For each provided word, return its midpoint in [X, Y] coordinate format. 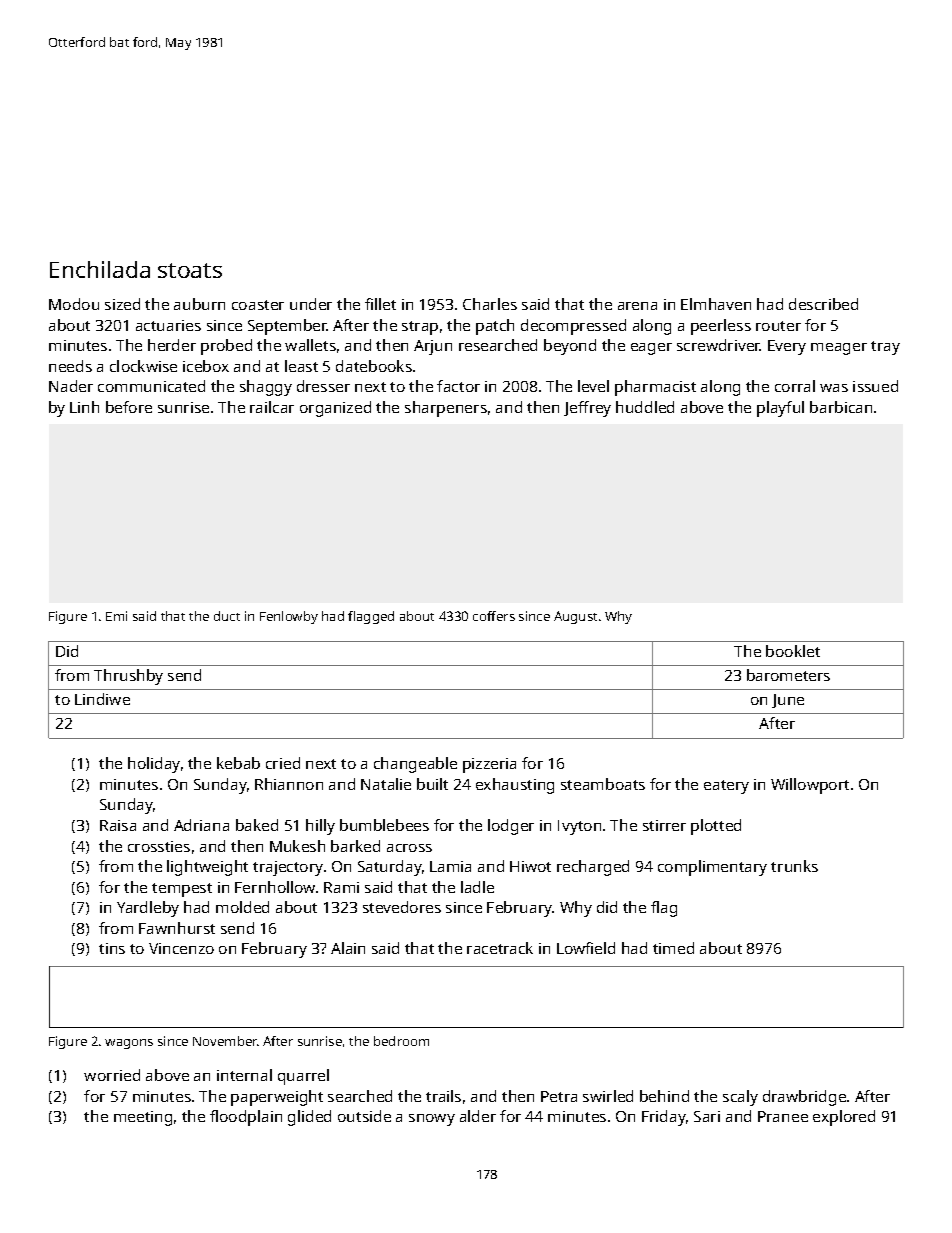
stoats [190, 270]
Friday [664, 1118]
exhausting [515, 786]
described [823, 304]
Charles [490, 304]
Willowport [810, 786]
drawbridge [804, 1098]
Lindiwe [102, 699]
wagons [129, 1044]
